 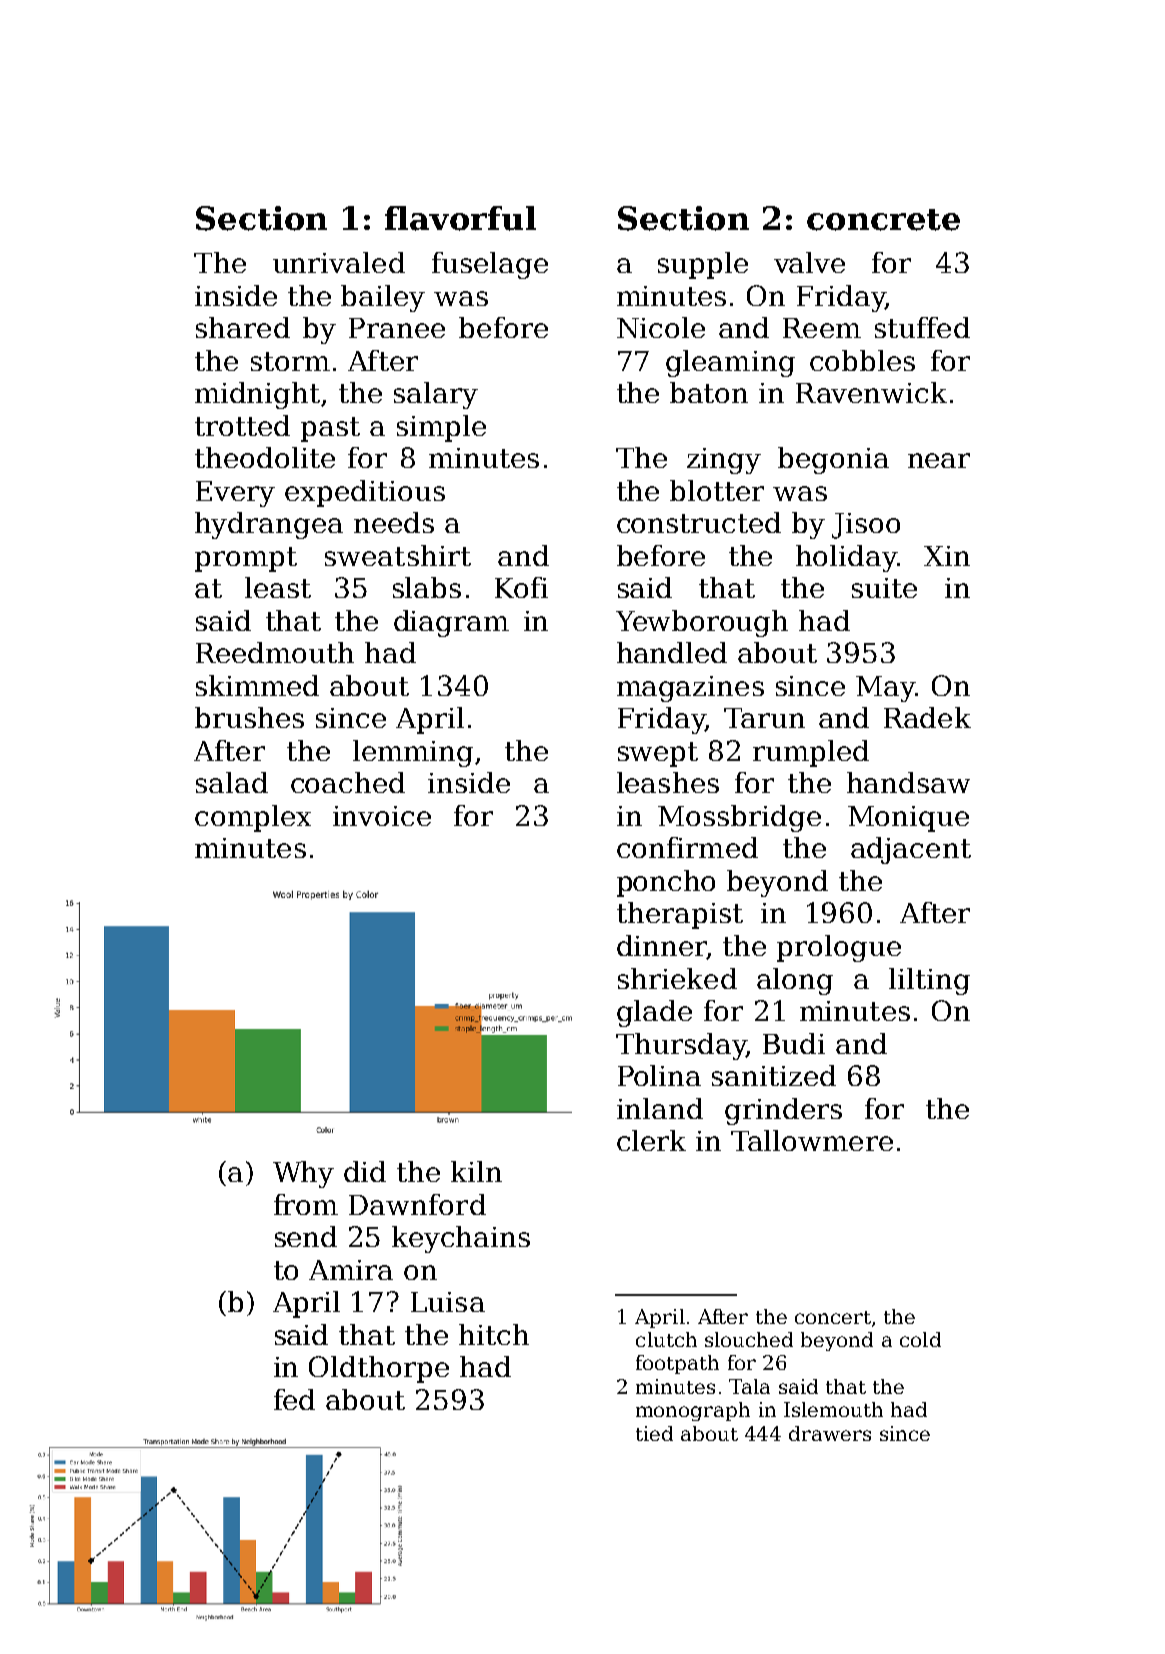 I want to click on invoice, so click(x=382, y=816).
